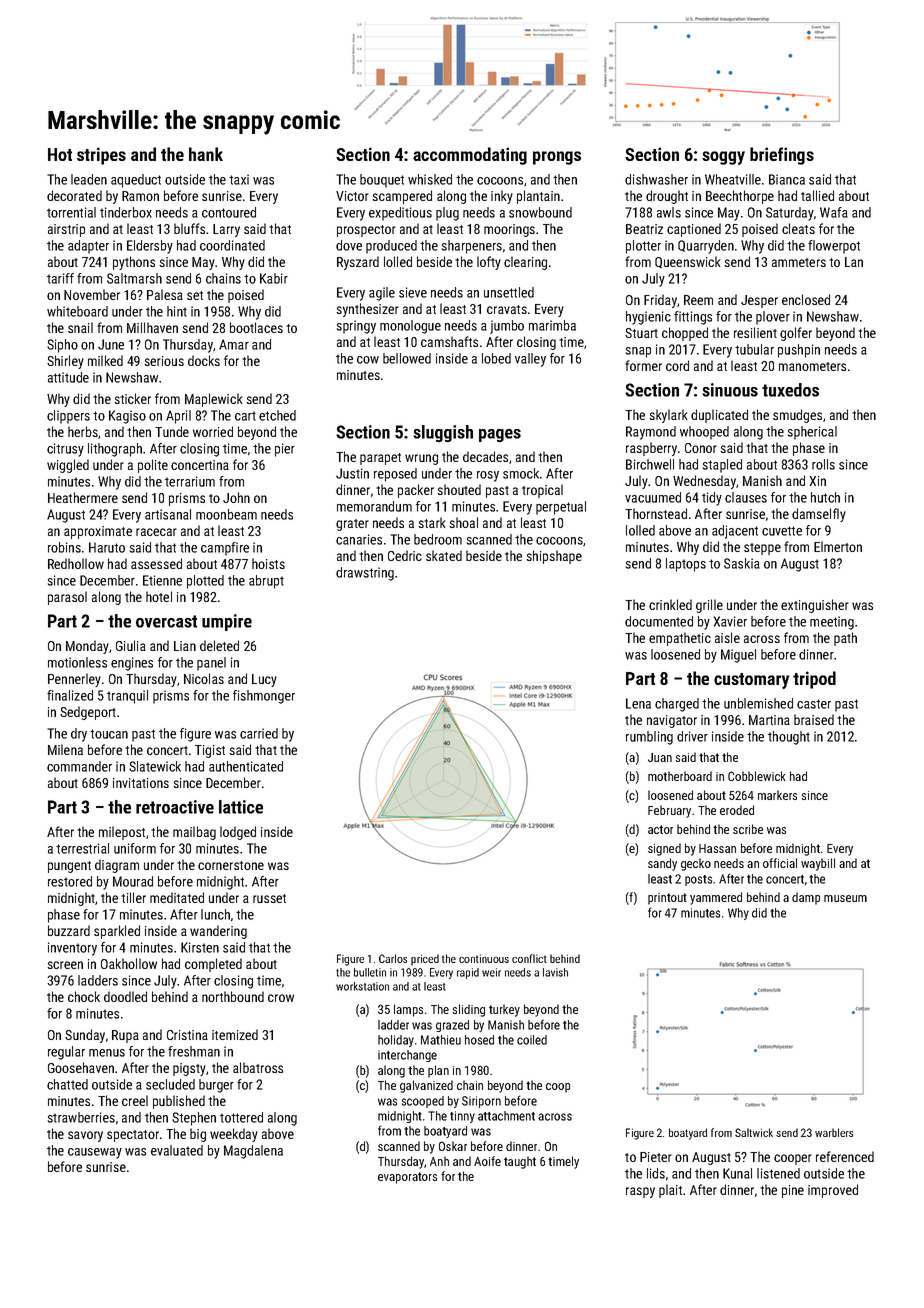 Image resolution: width=924 pixels, height=1308 pixels. I want to click on Tigist, so click(210, 751).
